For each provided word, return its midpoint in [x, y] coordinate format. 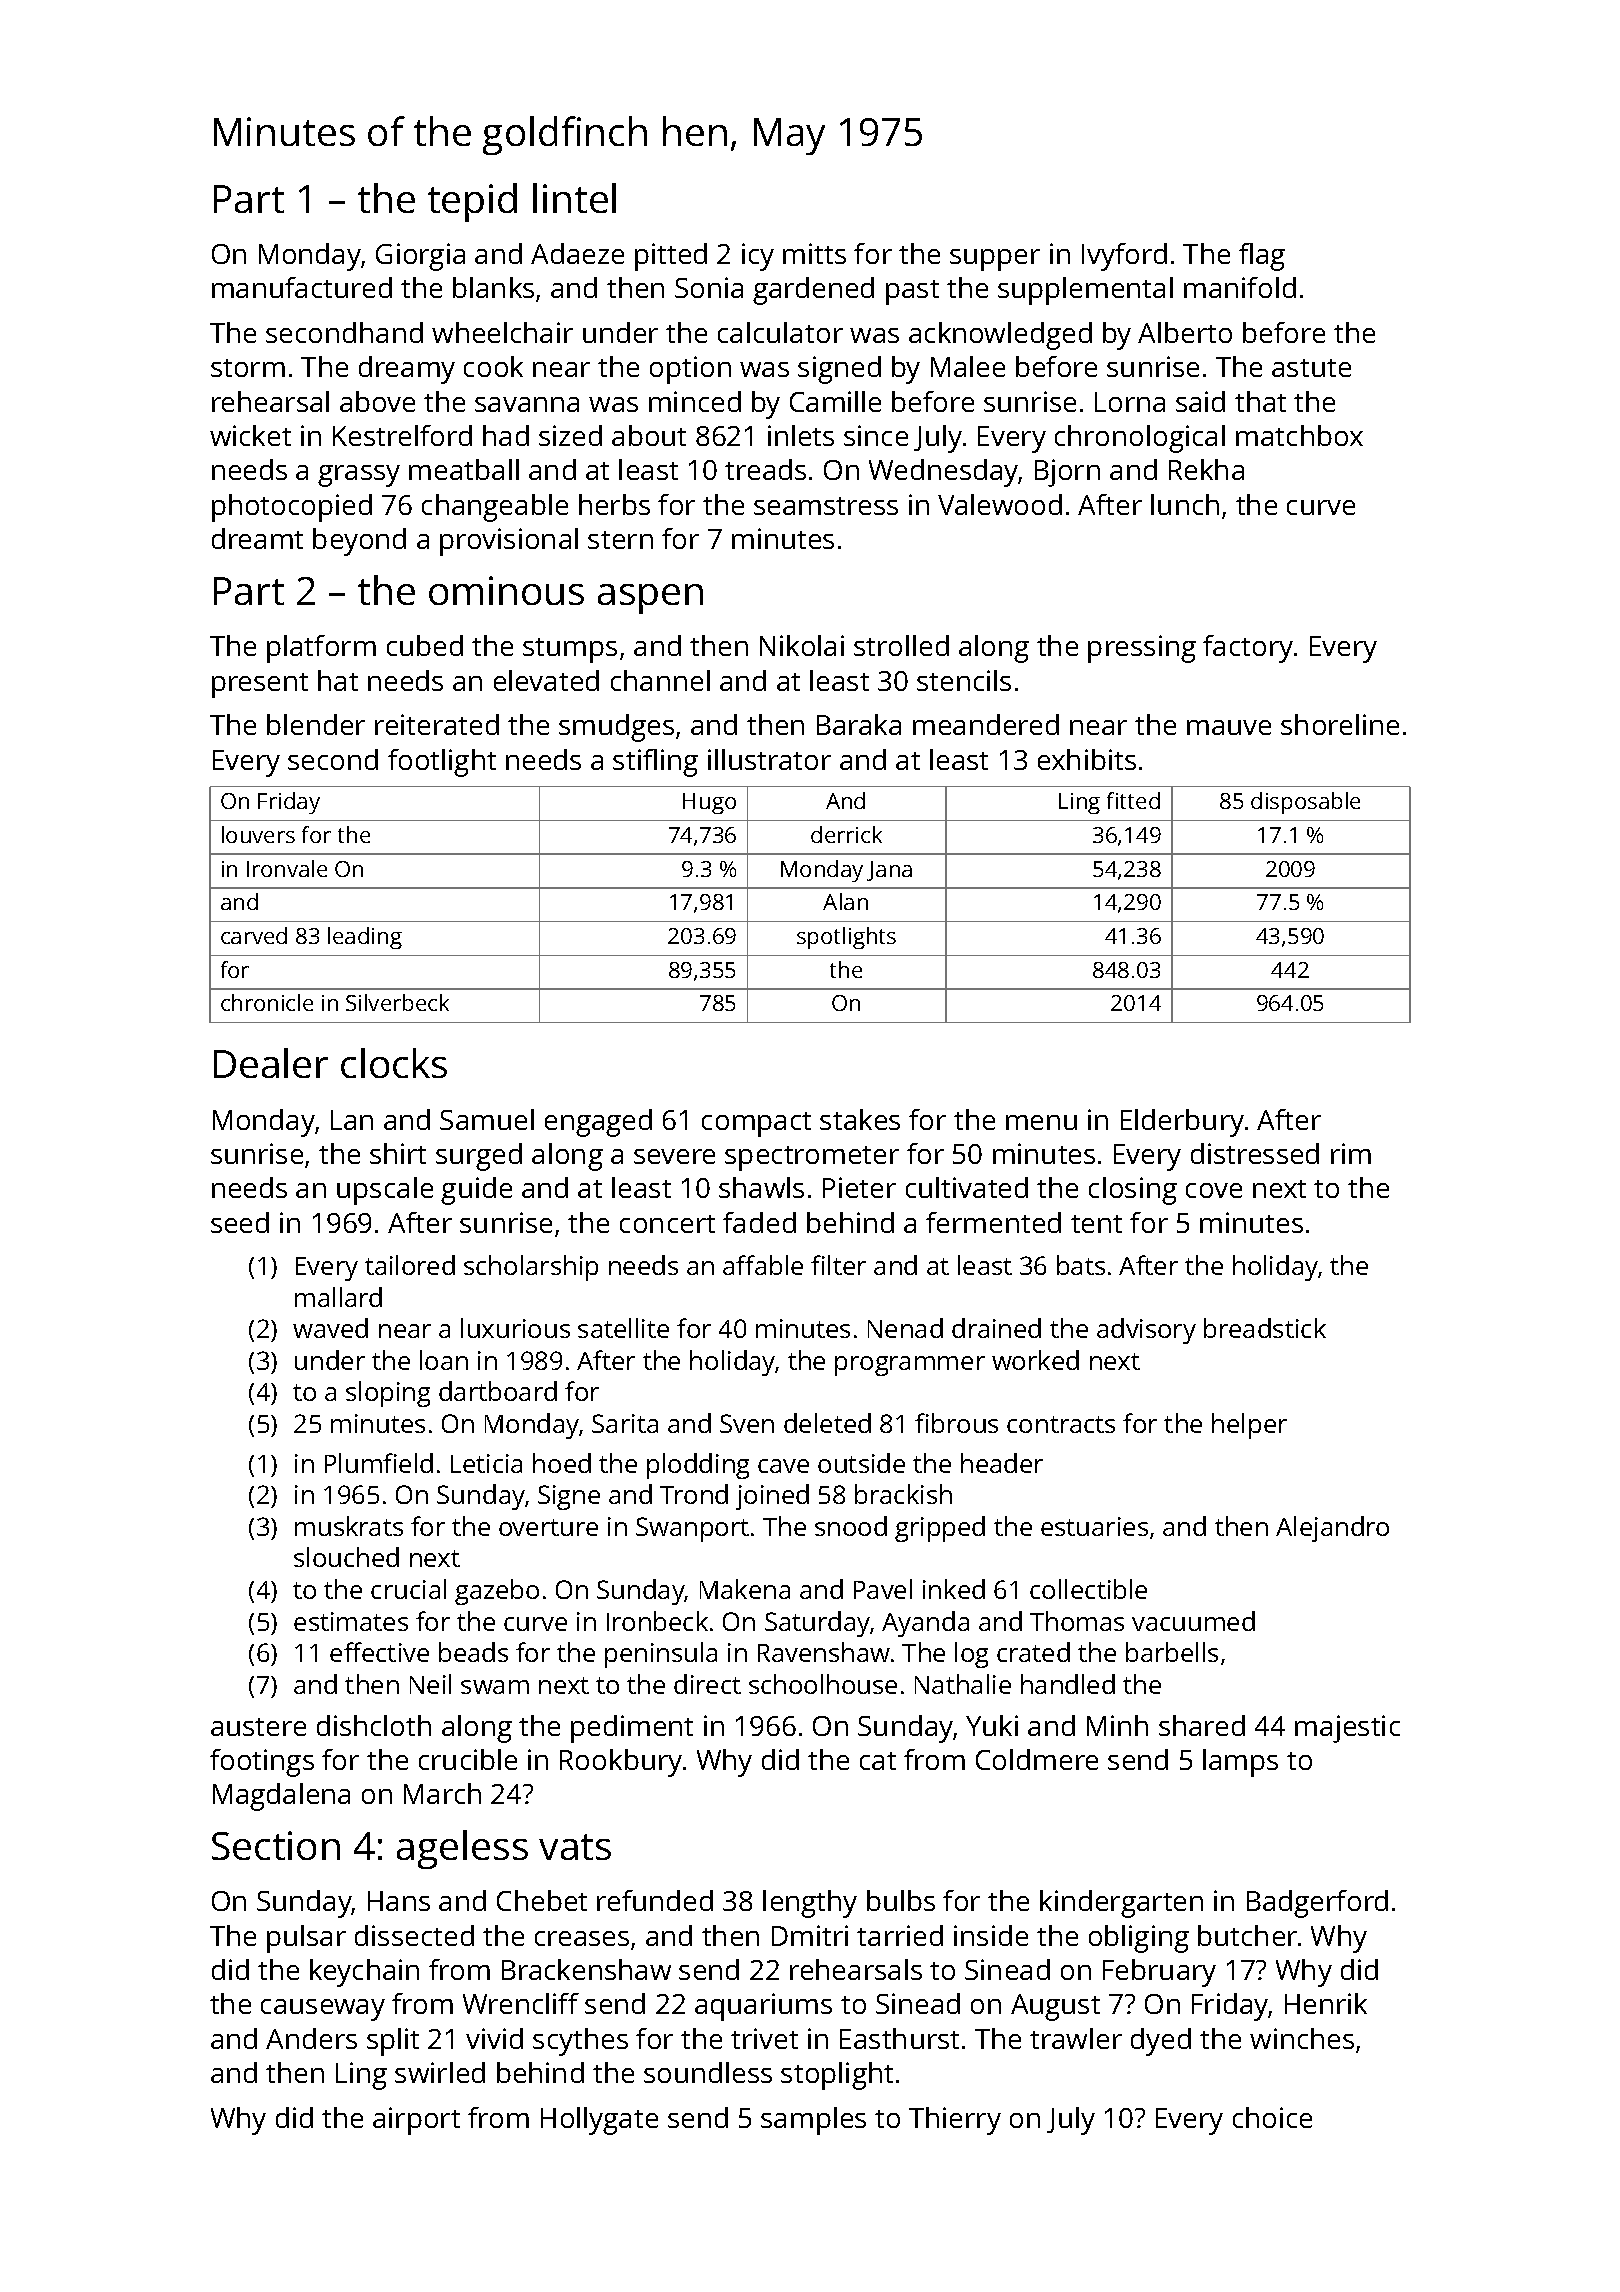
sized [570, 435]
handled [1068, 1684]
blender [316, 724]
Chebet [542, 1900]
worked [1035, 1360]
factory [1248, 649]
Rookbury [621, 1763]
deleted [827, 1423]
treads [765, 469]
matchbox [1299, 435]
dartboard [498, 1391]
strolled [901, 645]
